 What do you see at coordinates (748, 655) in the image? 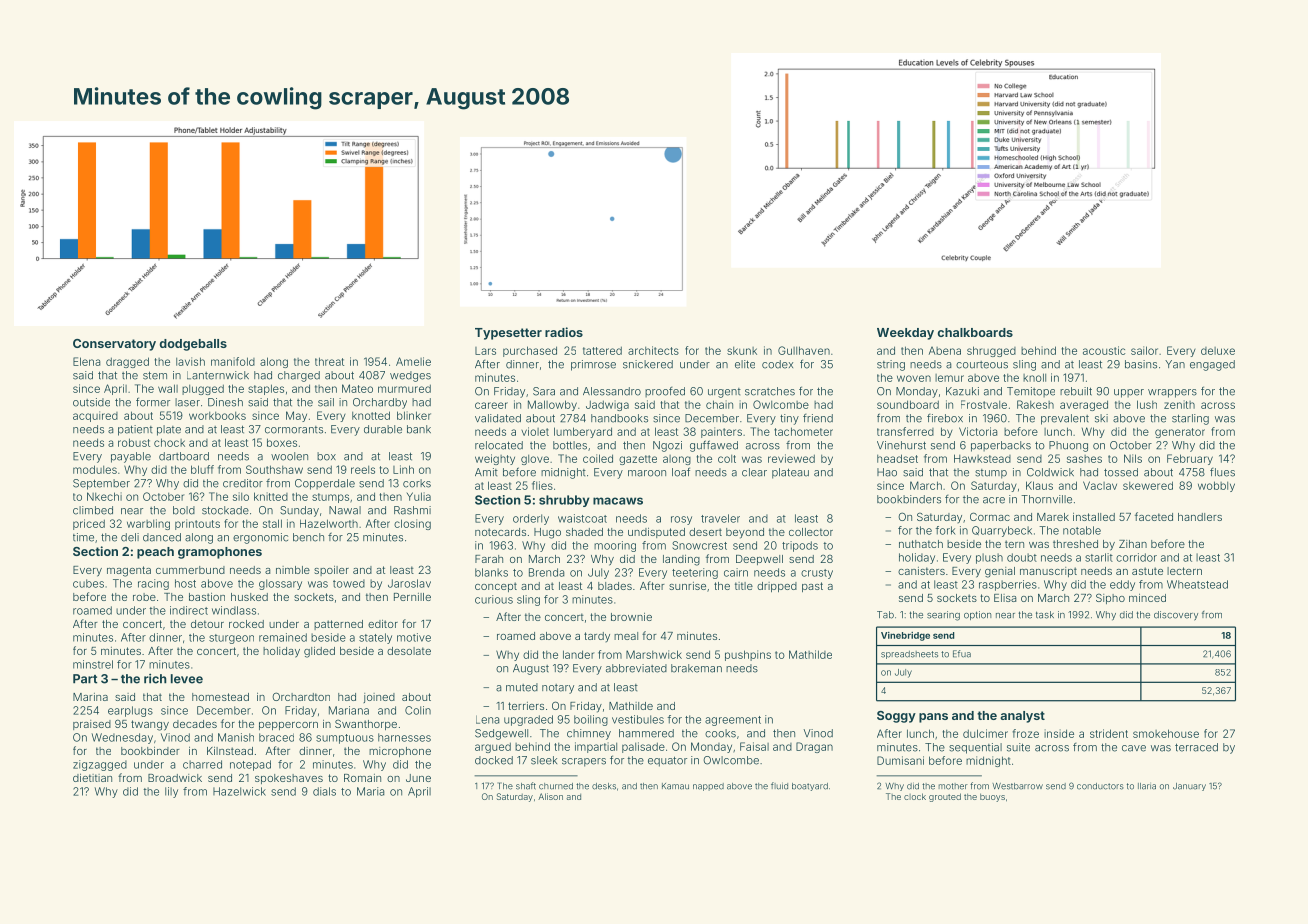
I see `pushpins` at bounding box center [748, 655].
